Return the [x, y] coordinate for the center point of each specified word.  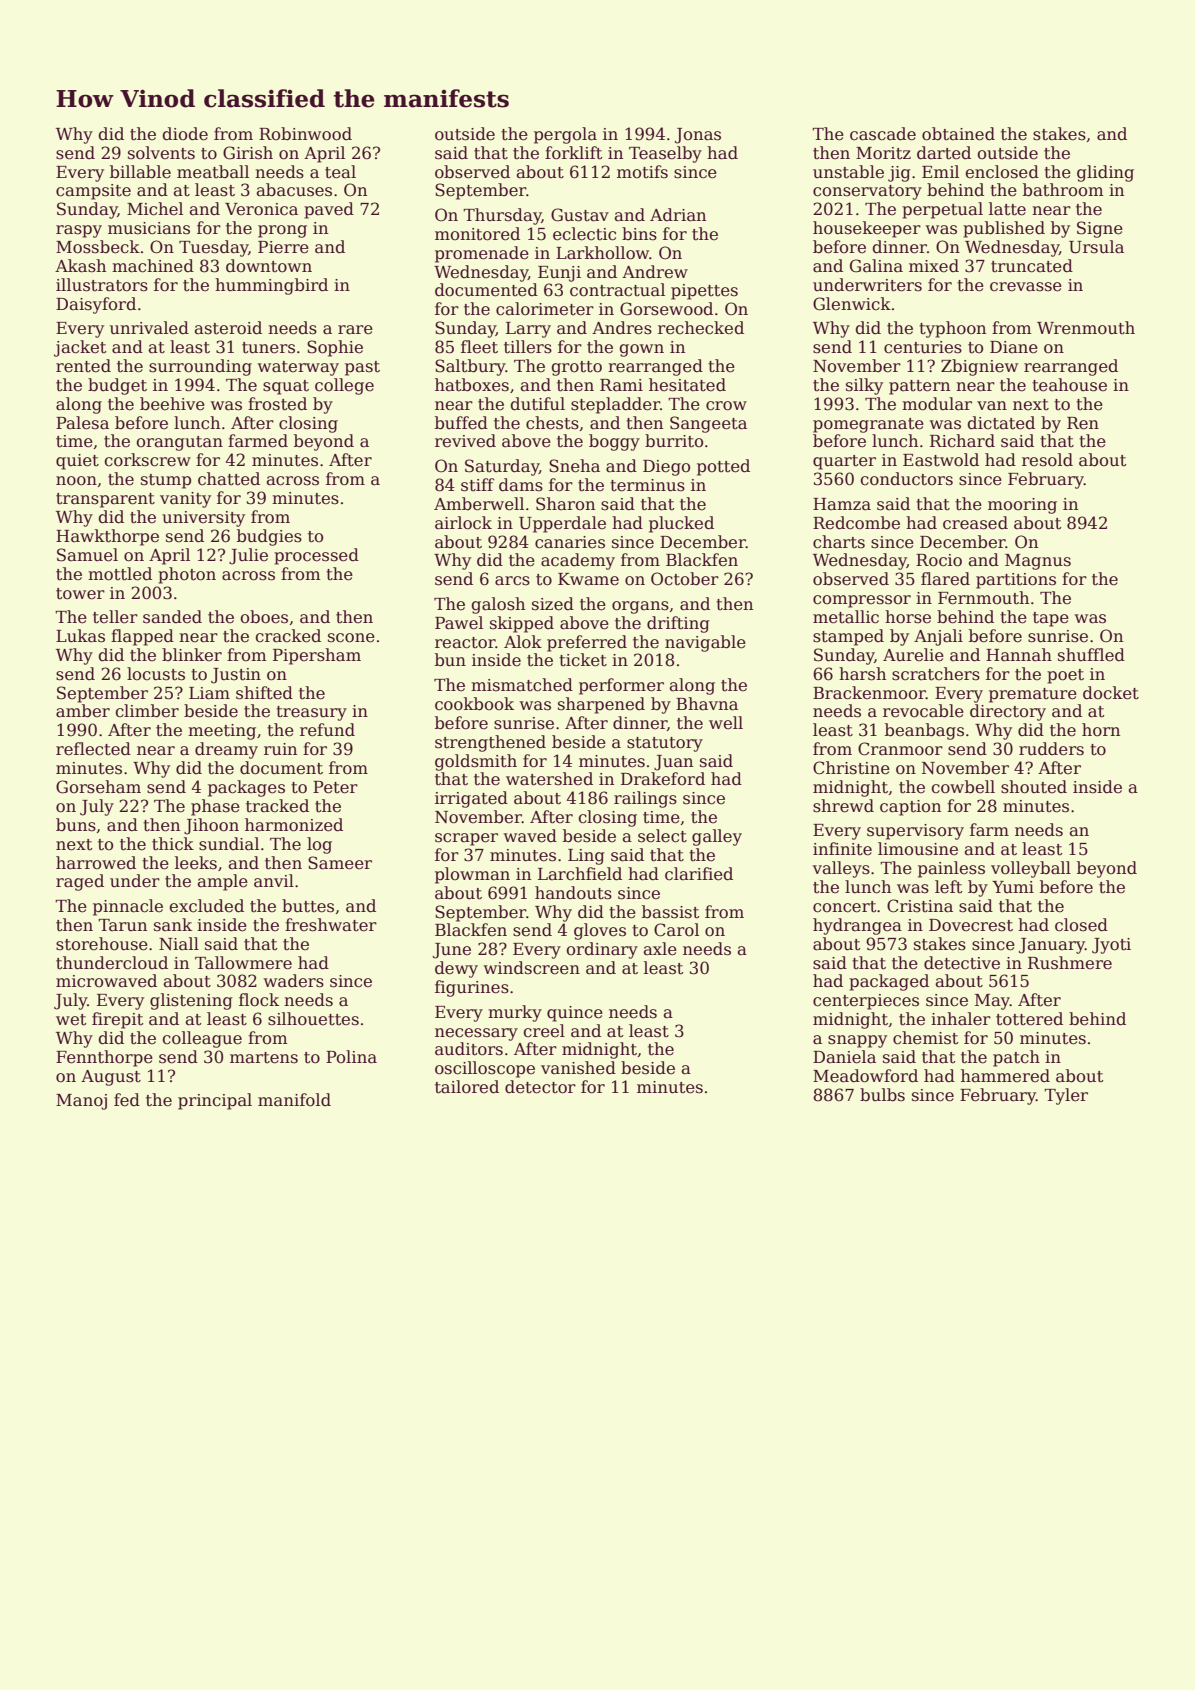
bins [639, 234]
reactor [465, 643]
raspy [79, 231]
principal [215, 1101]
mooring [1022, 506]
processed [316, 556]
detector [540, 1087]
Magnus [1038, 562]
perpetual [942, 210]
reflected [93, 749]
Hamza [842, 504]
